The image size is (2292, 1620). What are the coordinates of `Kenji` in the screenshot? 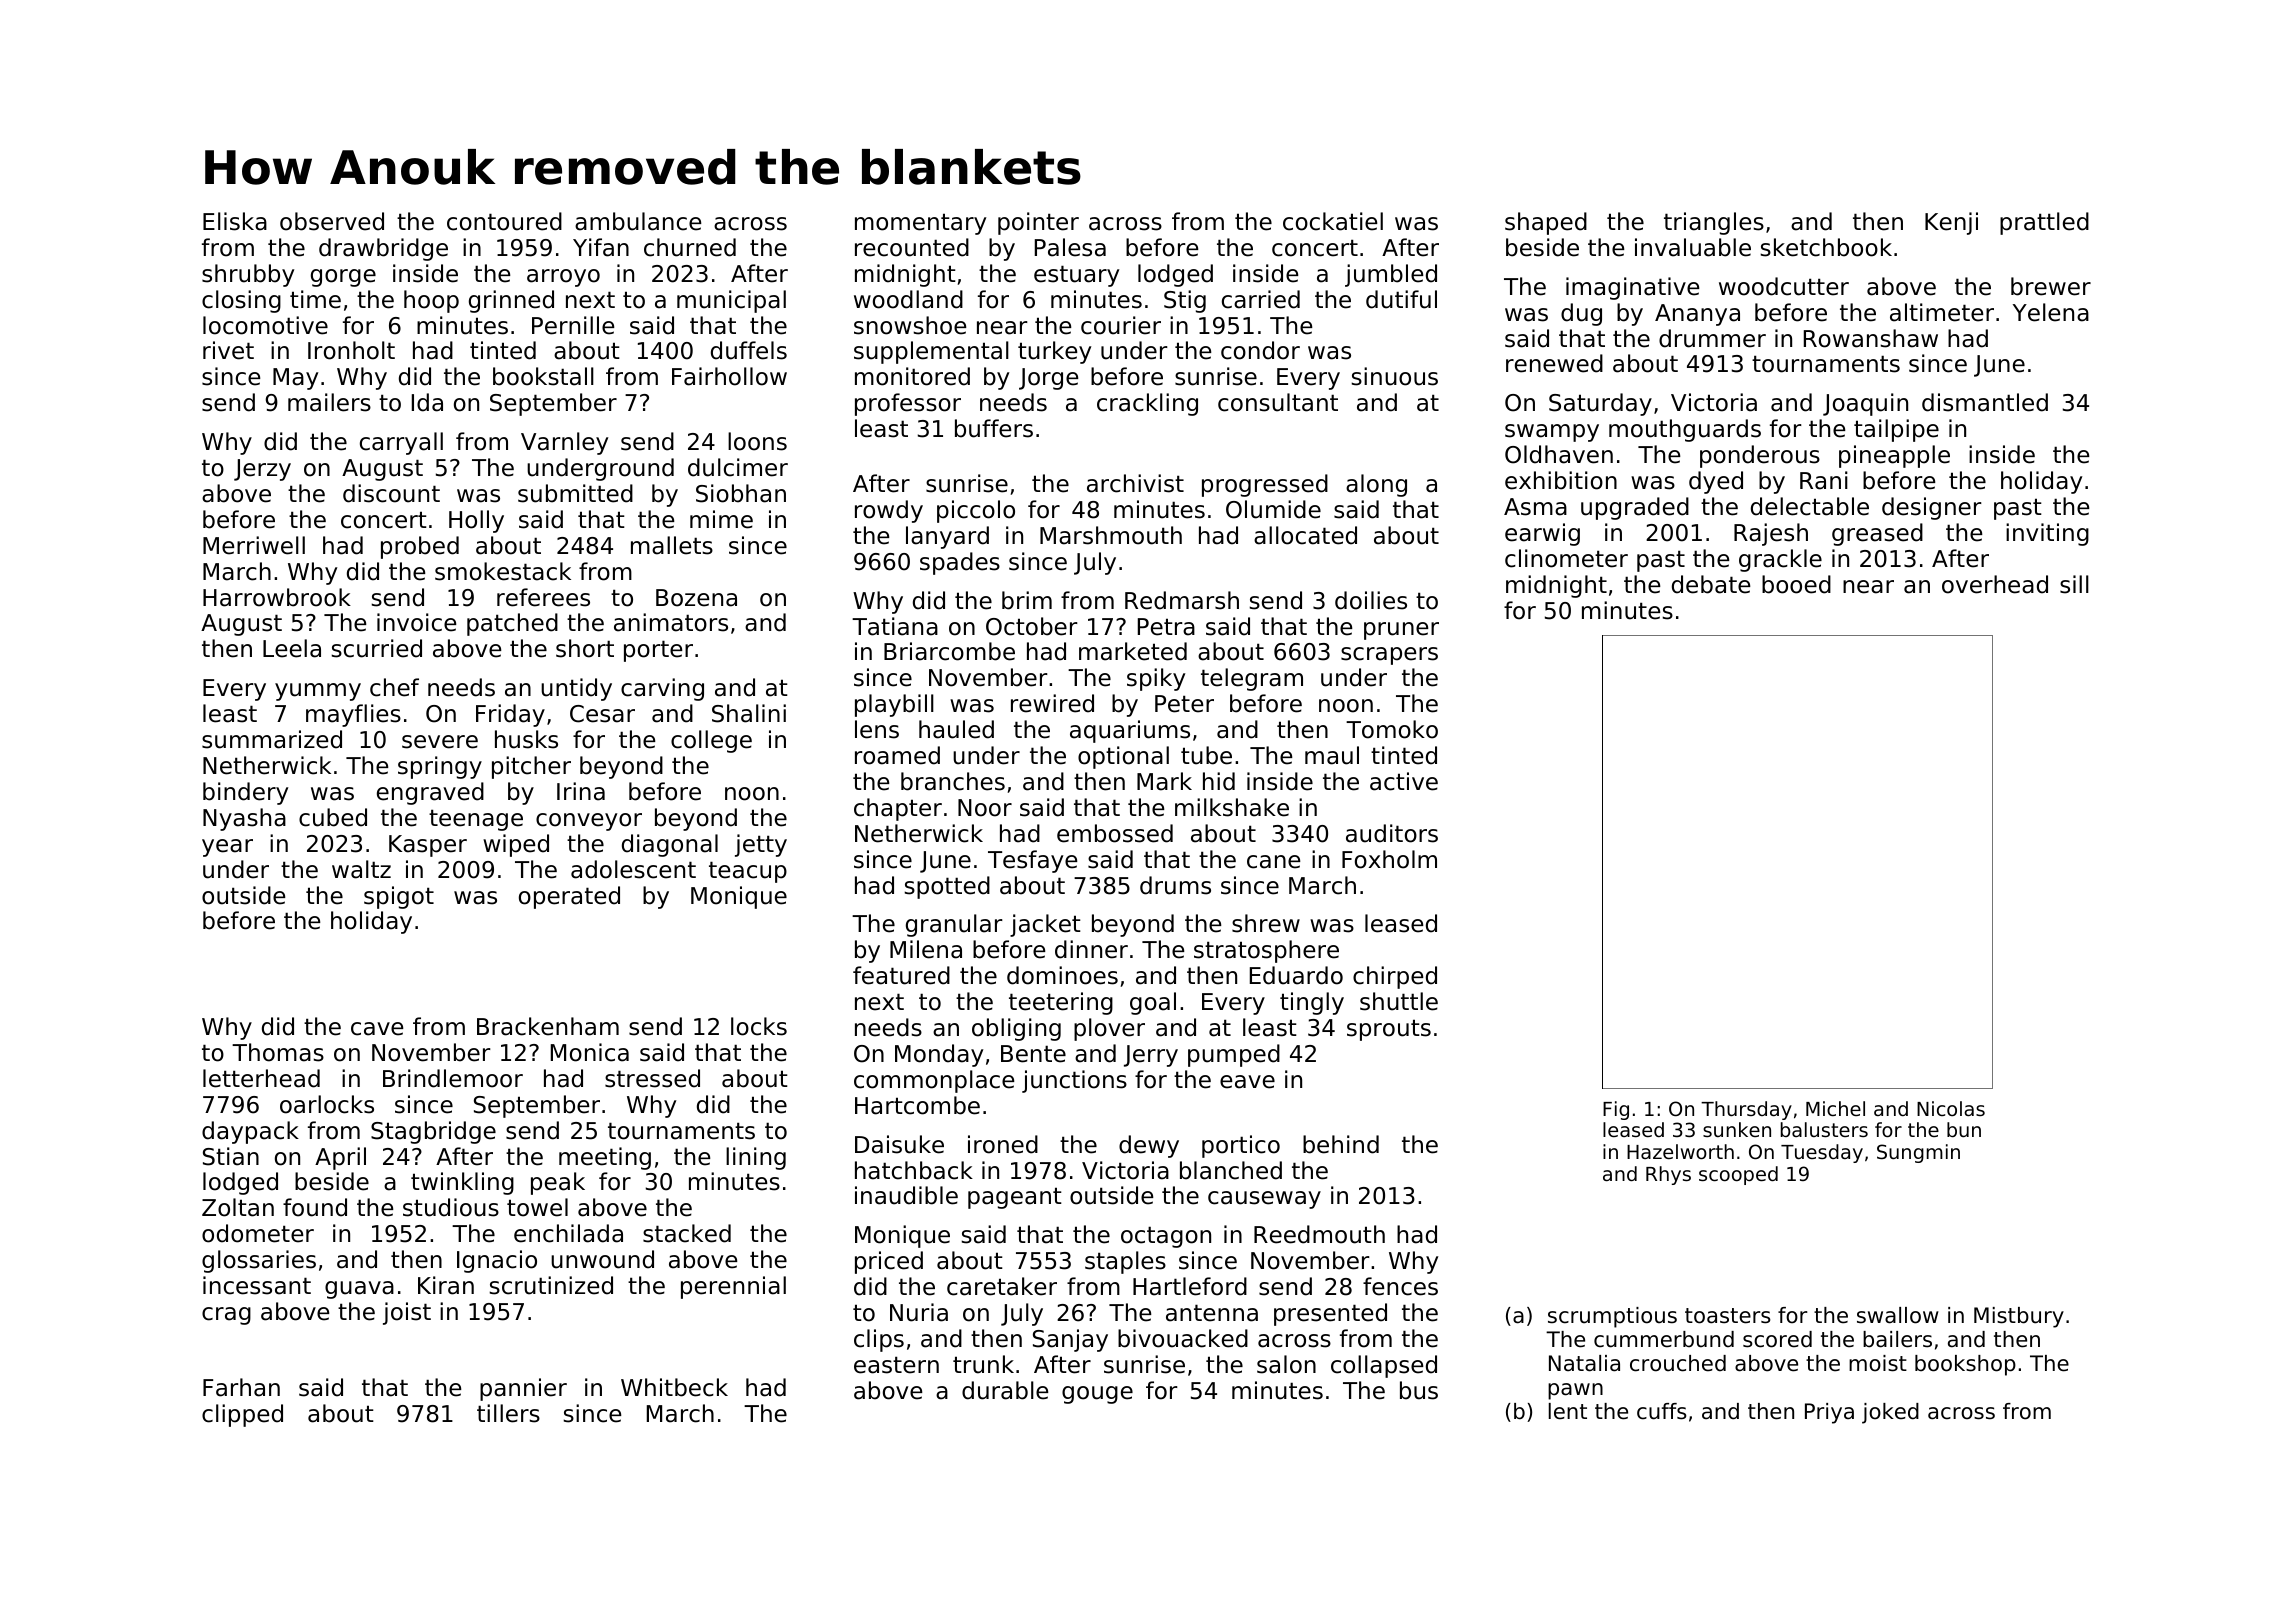 It's located at (1951, 223).
